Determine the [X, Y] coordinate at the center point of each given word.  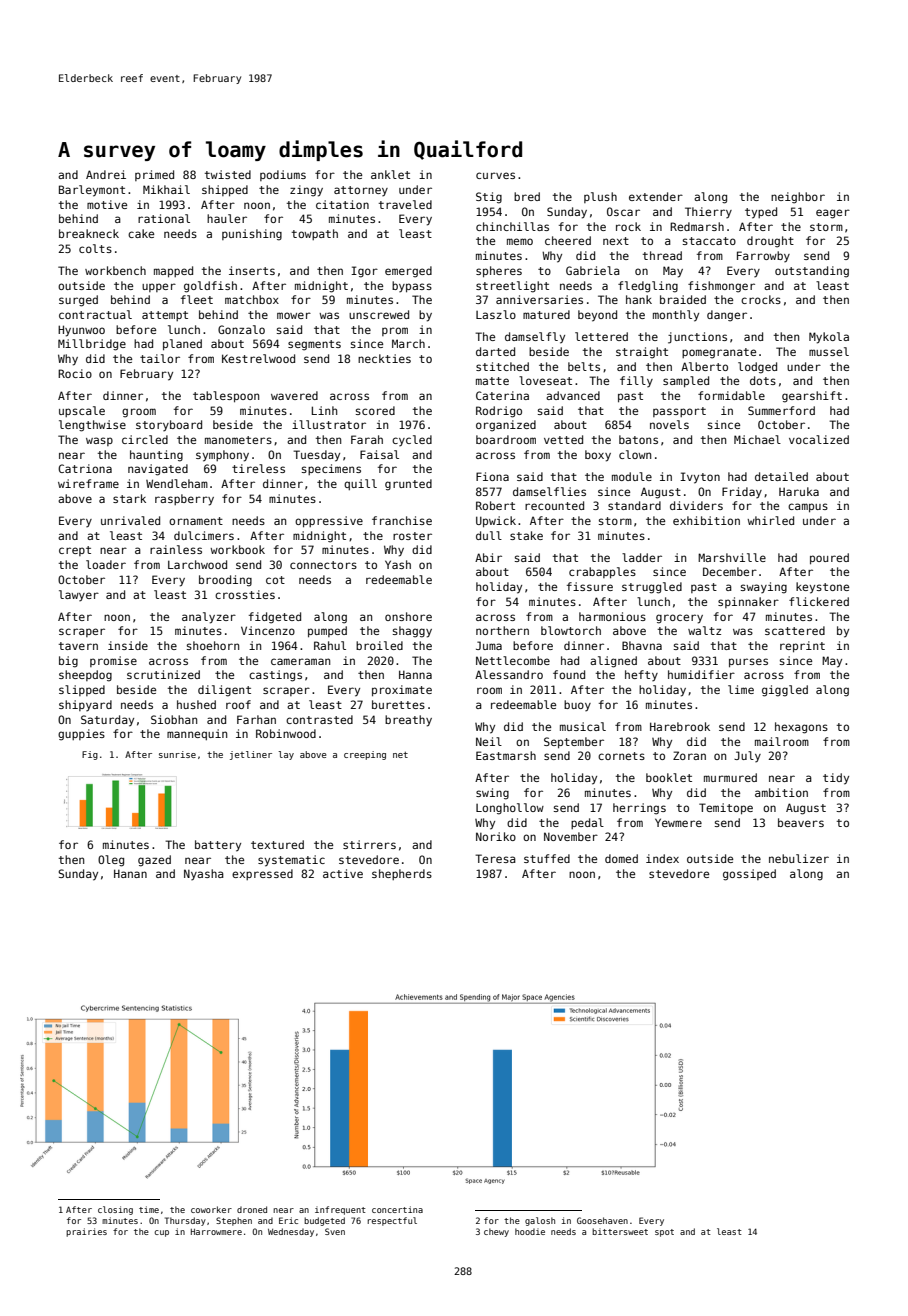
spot [664, 1233]
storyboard [169, 426]
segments [314, 345]
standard [634, 505]
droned [252, 1209]
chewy [496, 1232]
